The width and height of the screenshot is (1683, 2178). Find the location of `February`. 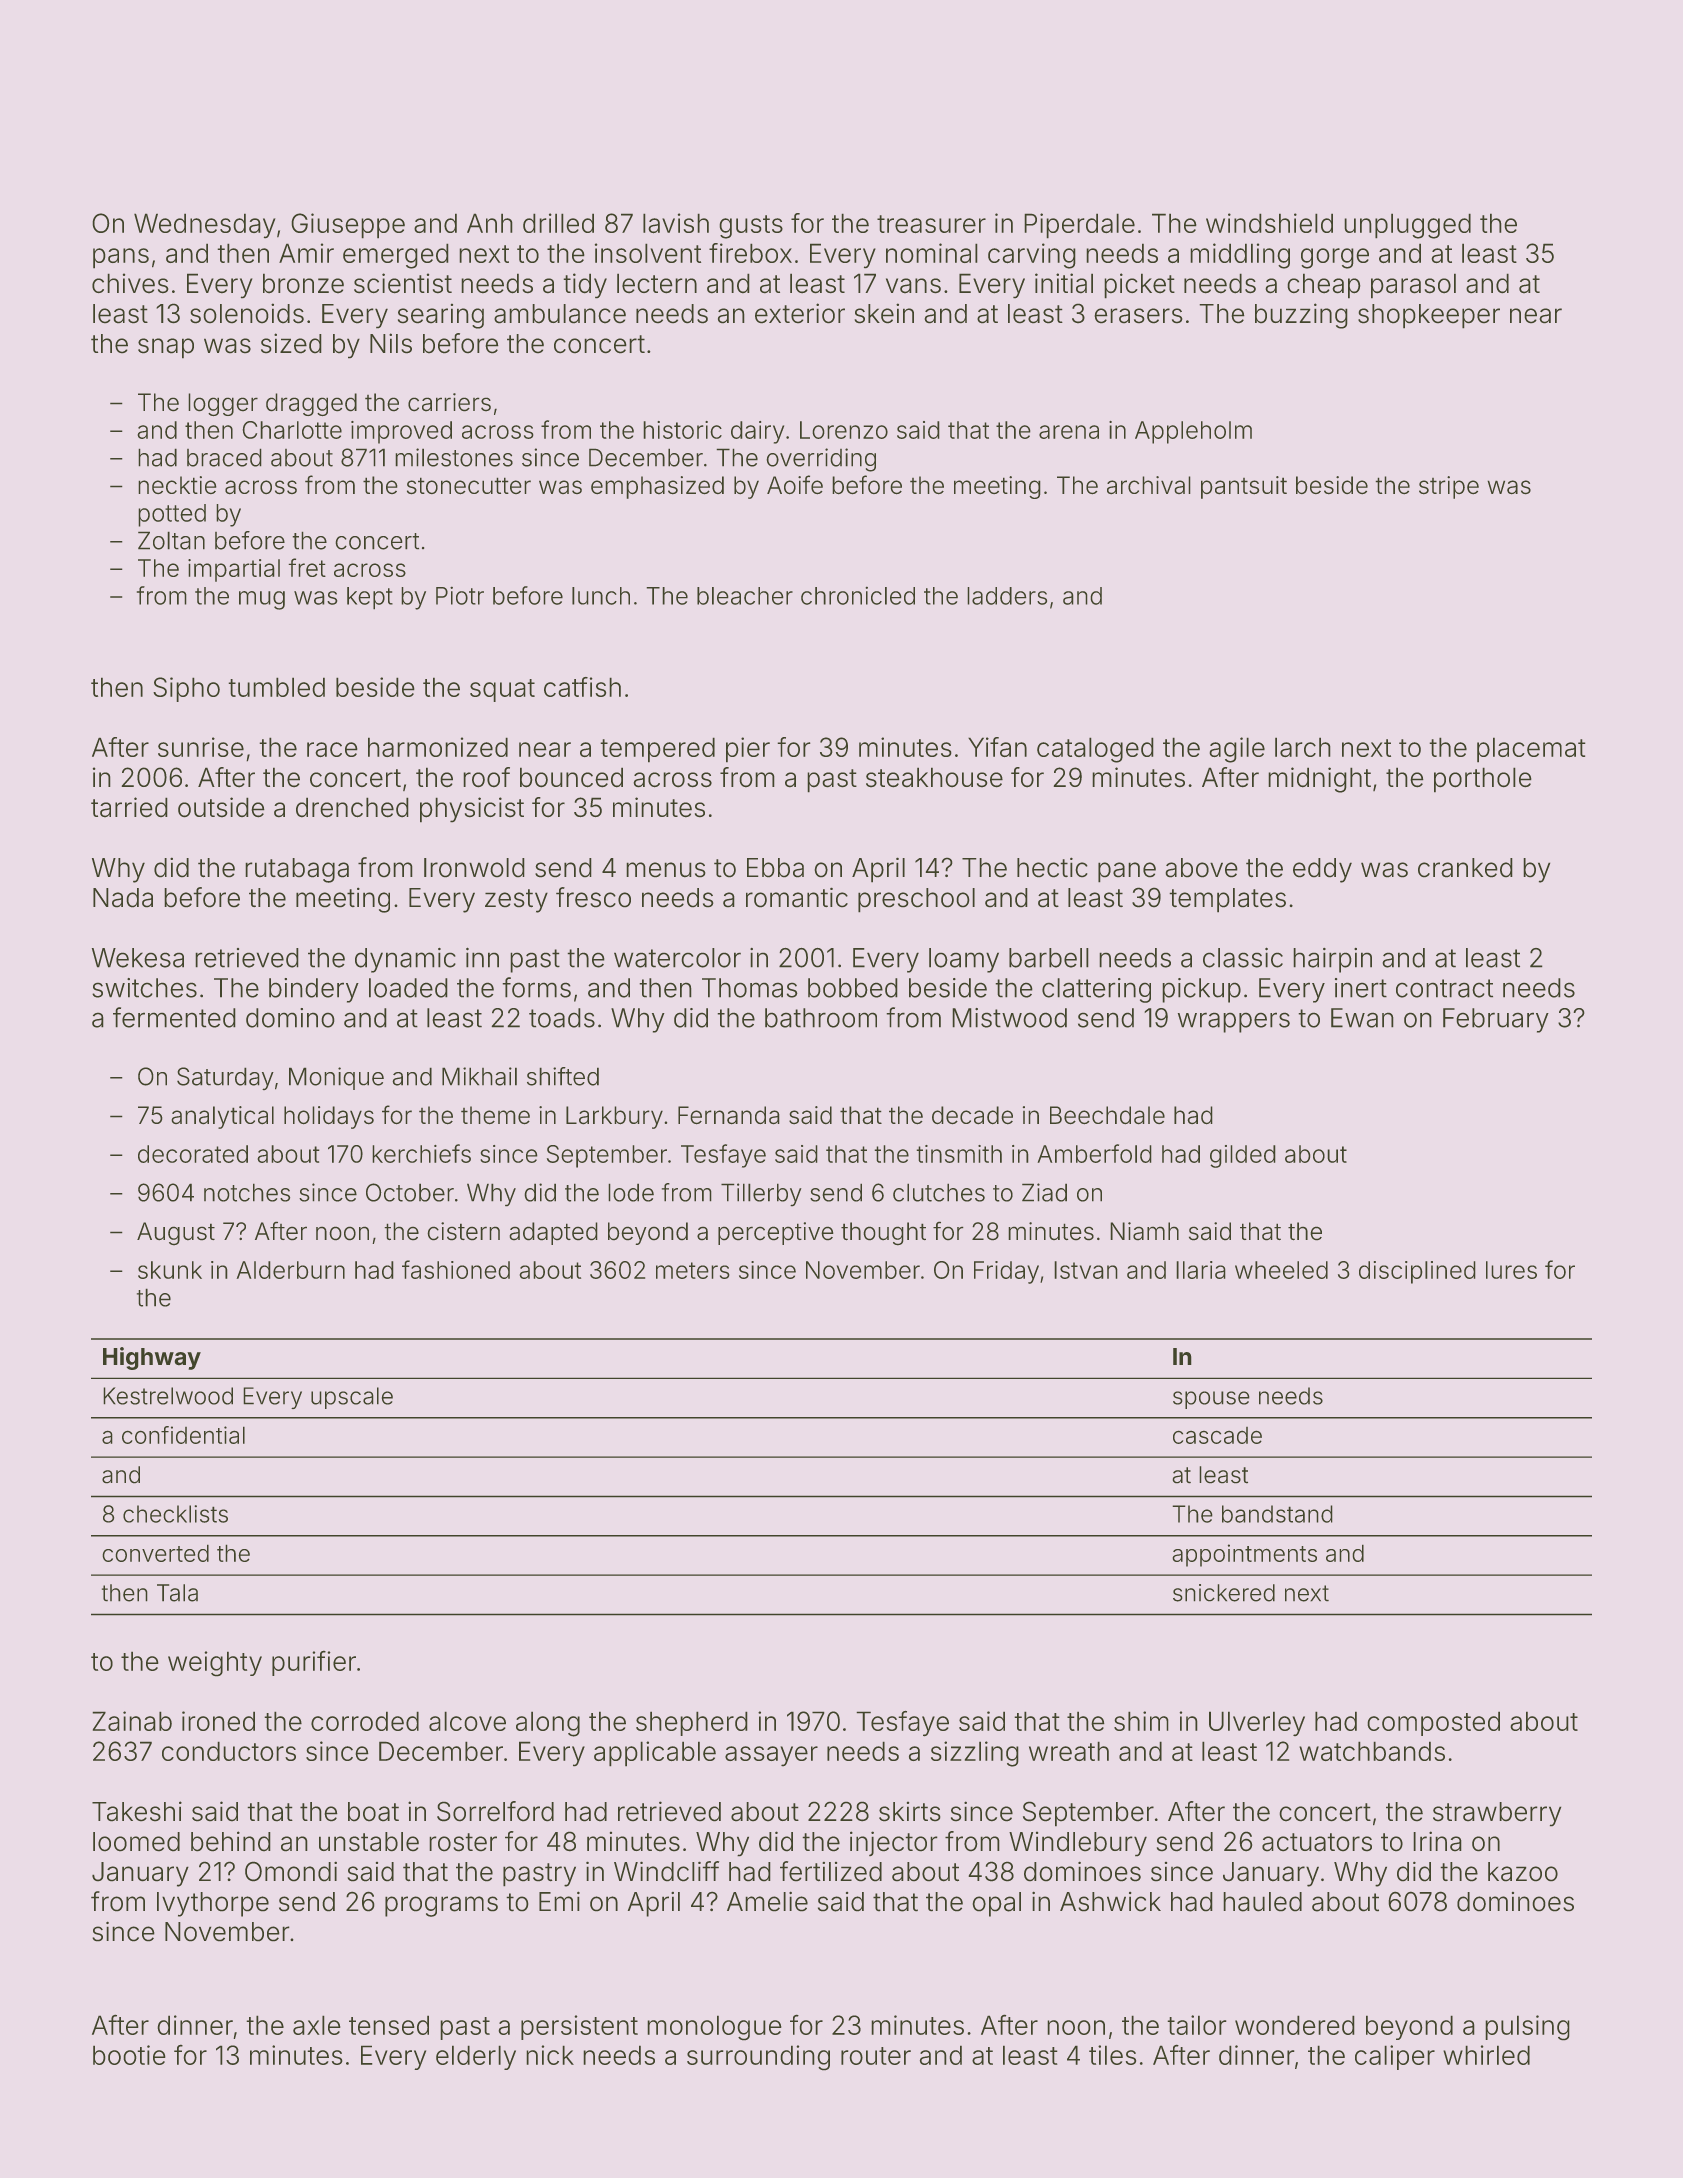

February is located at coordinates (1496, 1020).
